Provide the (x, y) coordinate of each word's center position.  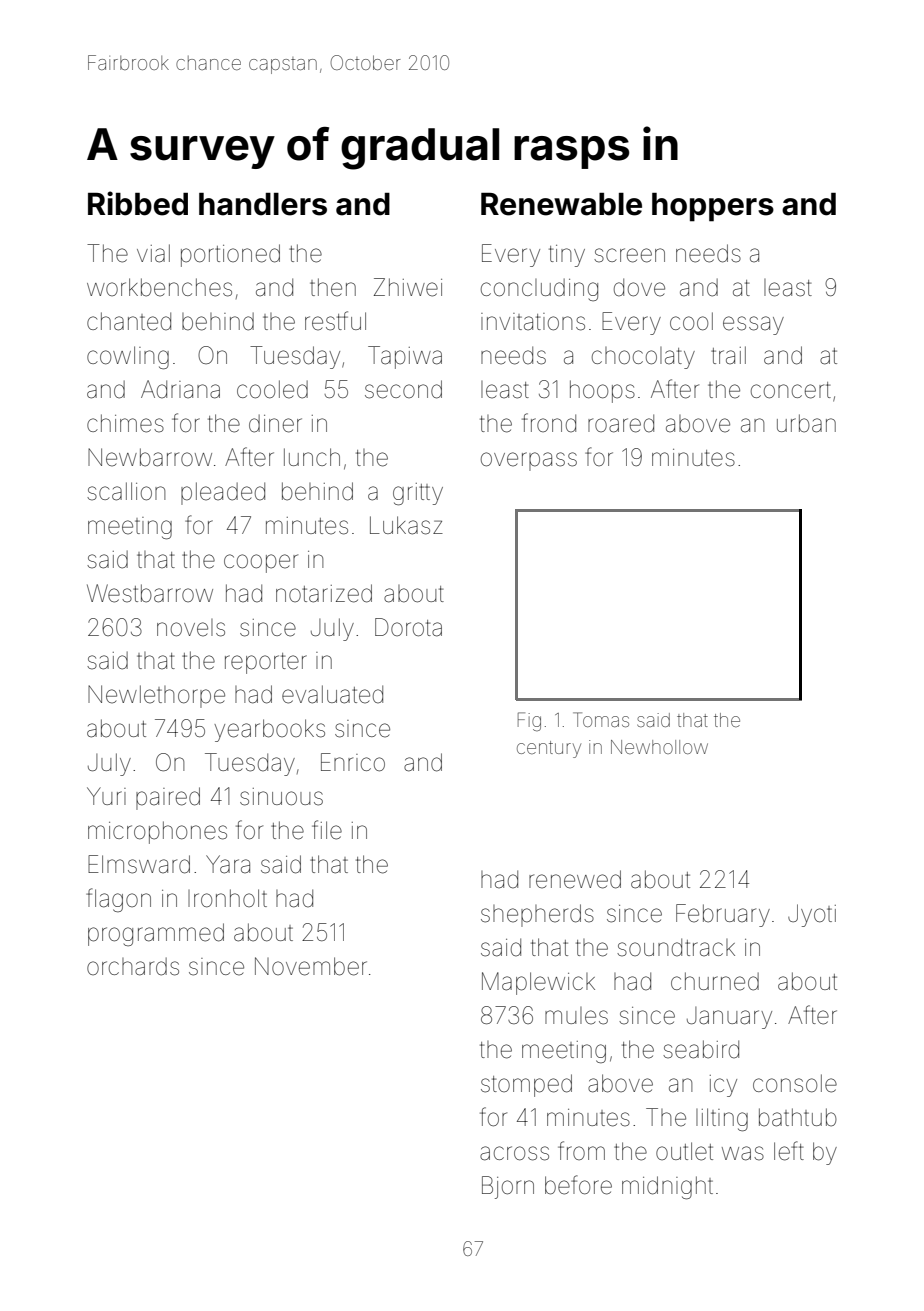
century (549, 749)
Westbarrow (150, 593)
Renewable (561, 204)
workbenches (159, 287)
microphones (157, 832)
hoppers (713, 207)
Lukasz (406, 525)
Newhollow (659, 747)
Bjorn (508, 1187)
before (578, 1185)
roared (621, 423)
